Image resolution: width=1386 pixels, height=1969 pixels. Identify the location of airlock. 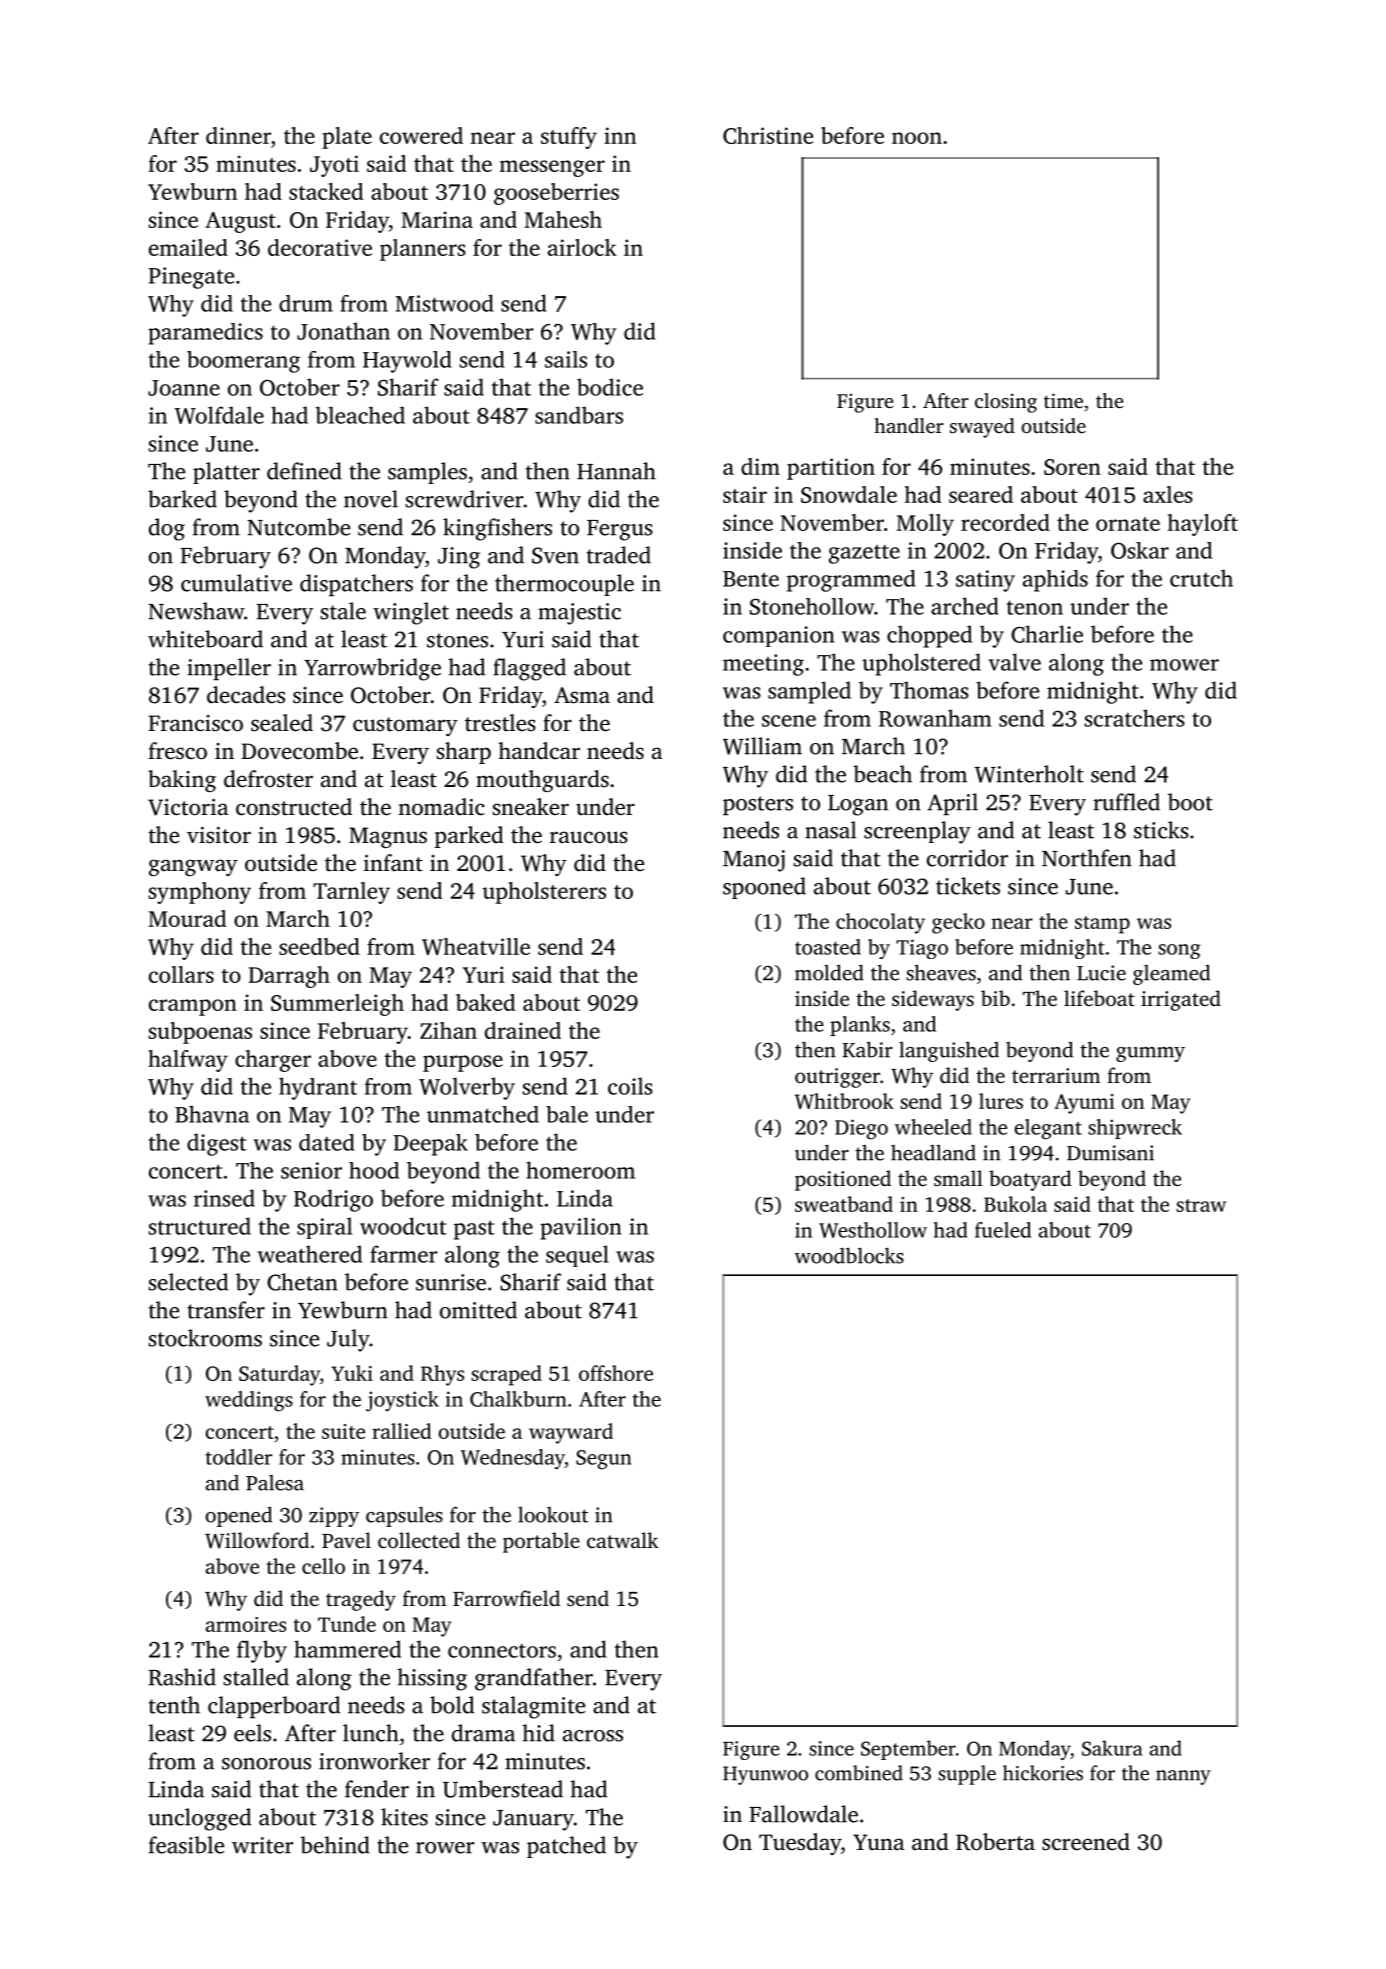
(582, 247).
